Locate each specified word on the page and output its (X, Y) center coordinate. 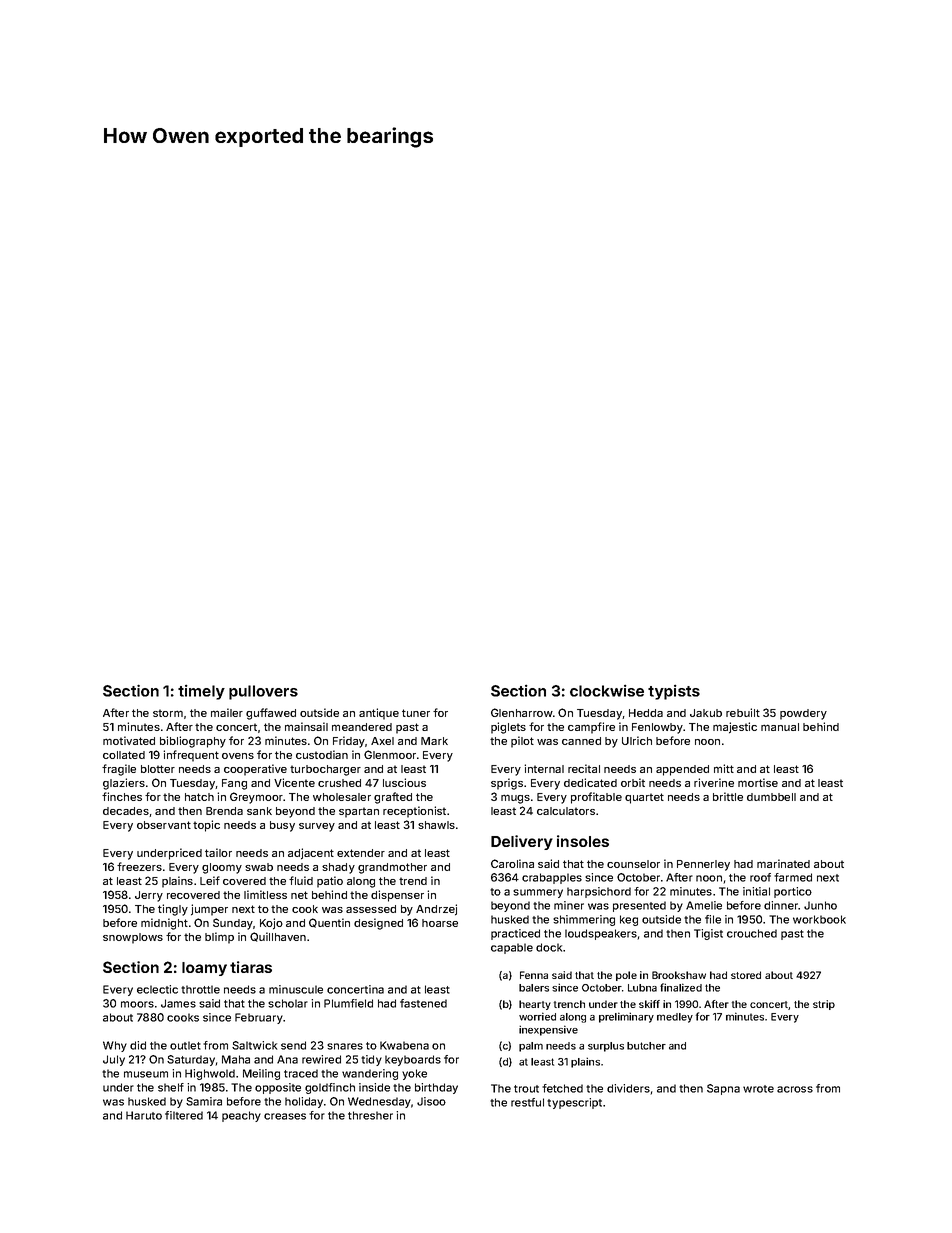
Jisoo (431, 1101)
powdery (803, 714)
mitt (724, 768)
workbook (819, 919)
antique (379, 714)
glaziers (124, 784)
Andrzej (436, 910)
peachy (241, 1116)
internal (544, 768)
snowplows (133, 938)
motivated (129, 740)
